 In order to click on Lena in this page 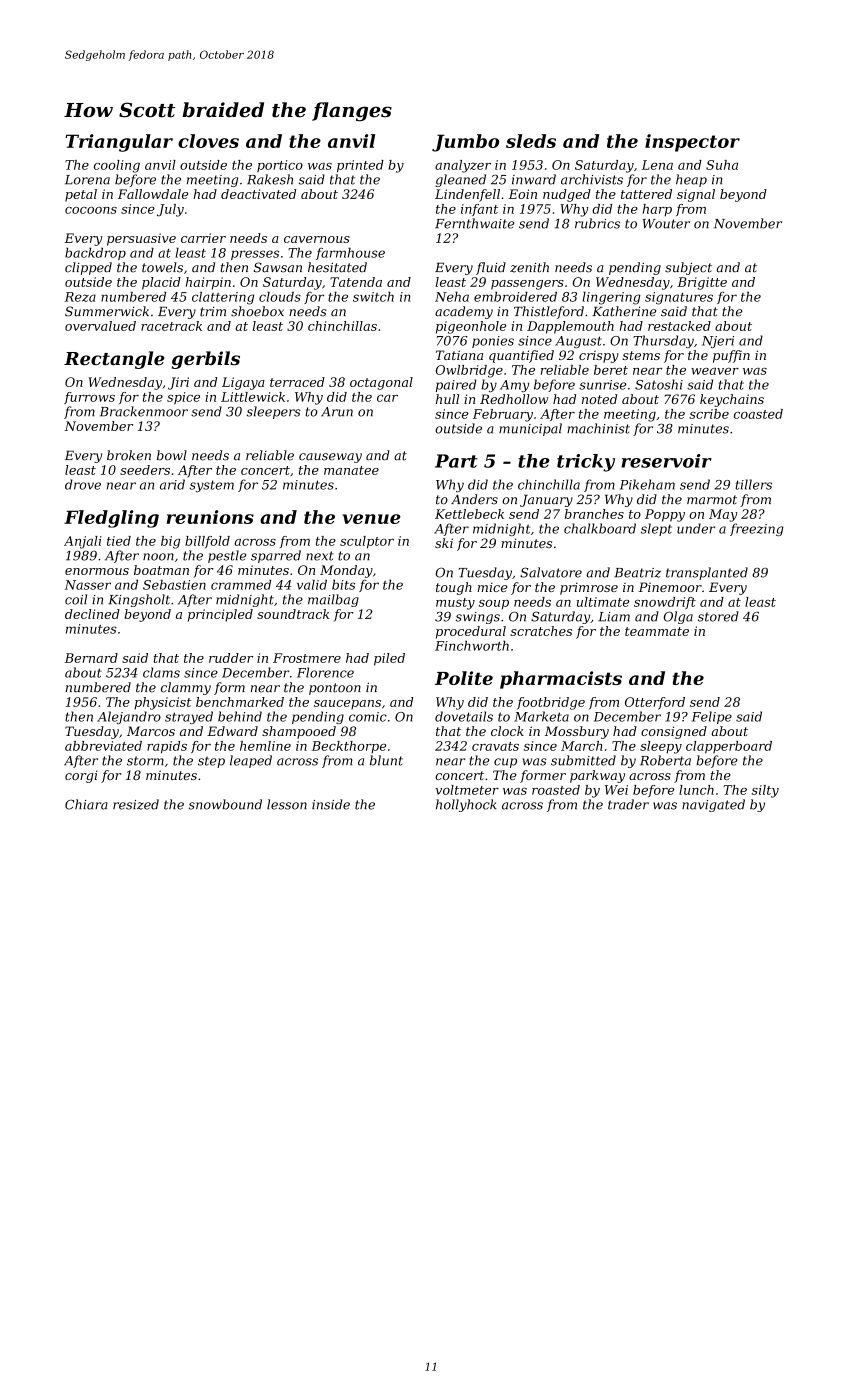, I will do `click(657, 165)`.
